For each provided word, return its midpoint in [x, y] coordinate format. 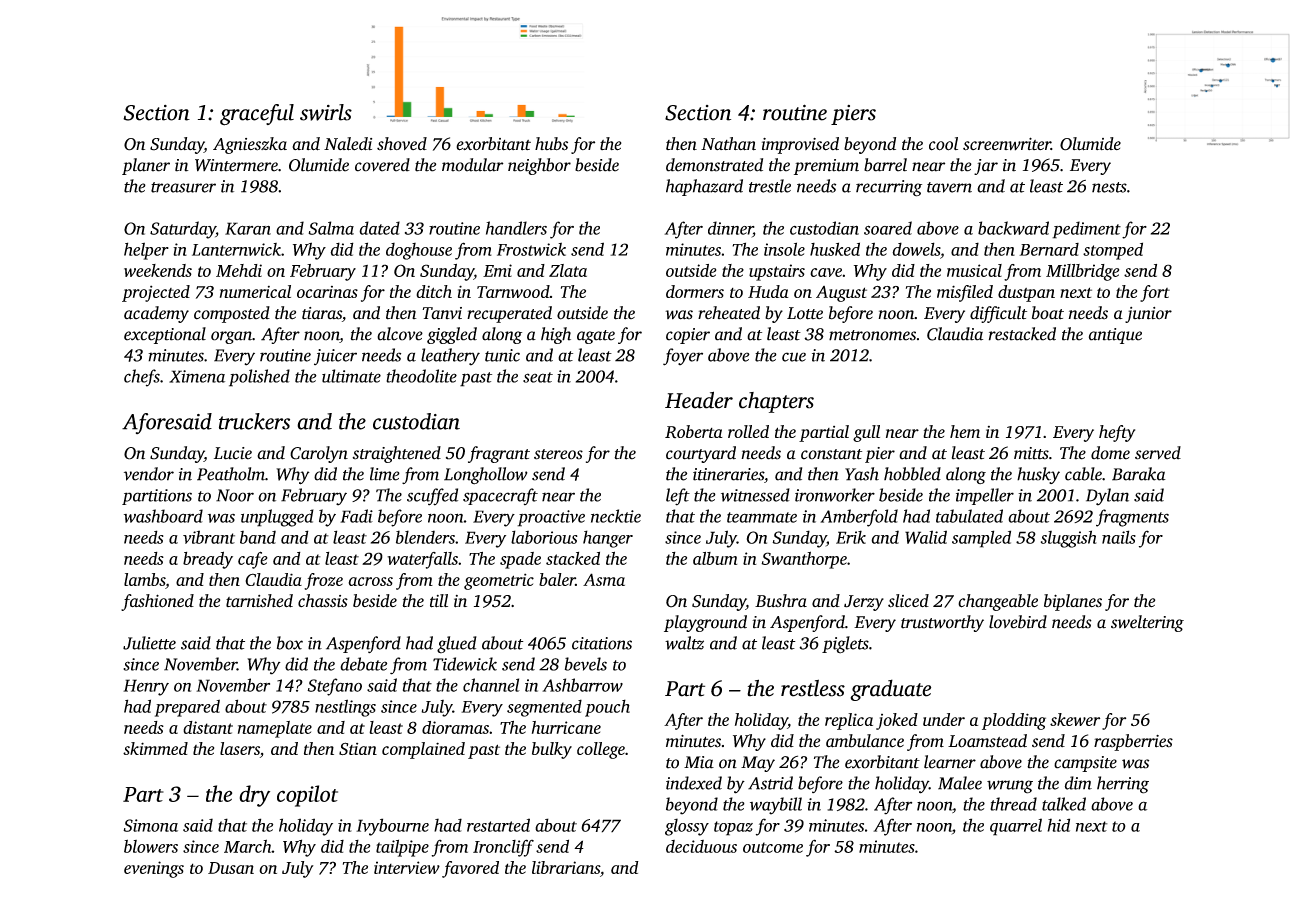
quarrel [1016, 827]
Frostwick [531, 249]
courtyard [701, 454]
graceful [257, 115]
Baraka [1139, 474]
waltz [684, 643]
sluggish [1069, 539]
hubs [551, 144]
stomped [1113, 251]
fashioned [157, 602]
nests [1109, 187]
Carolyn [319, 454]
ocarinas [327, 292]
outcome [773, 847]
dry [254, 796]
